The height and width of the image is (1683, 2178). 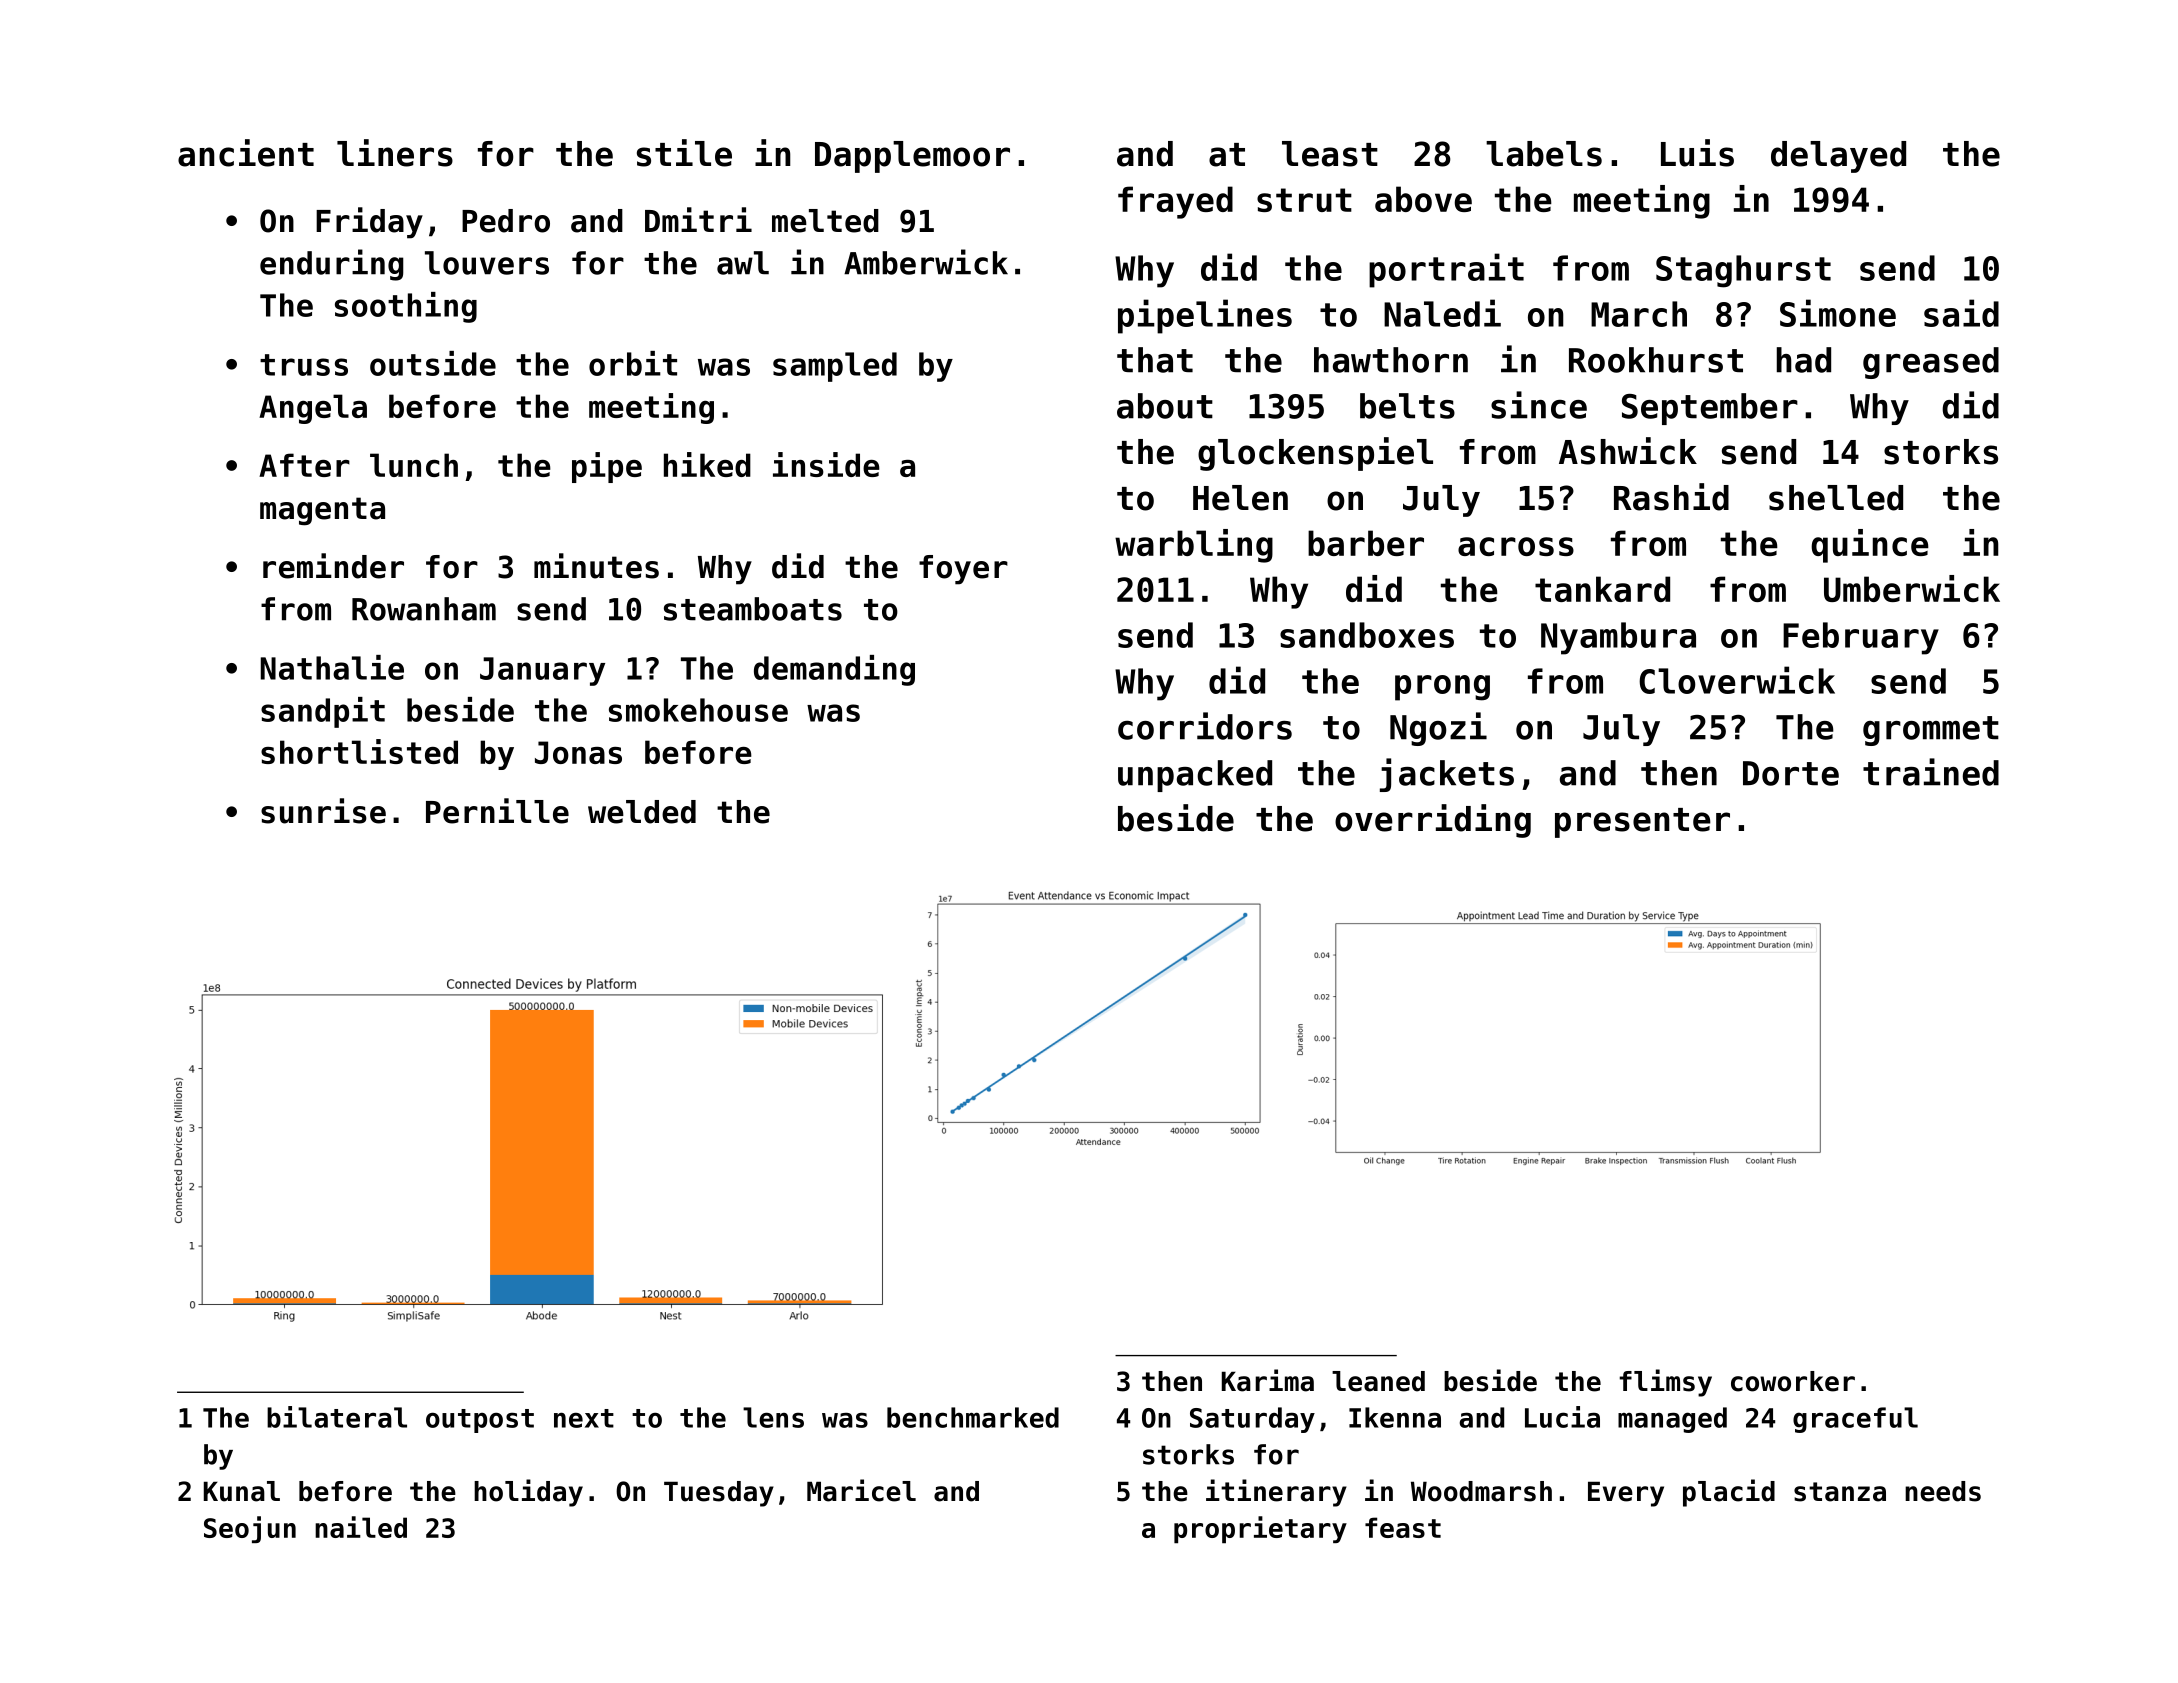 I want to click on Dapplemoor, so click(x=912, y=157).
